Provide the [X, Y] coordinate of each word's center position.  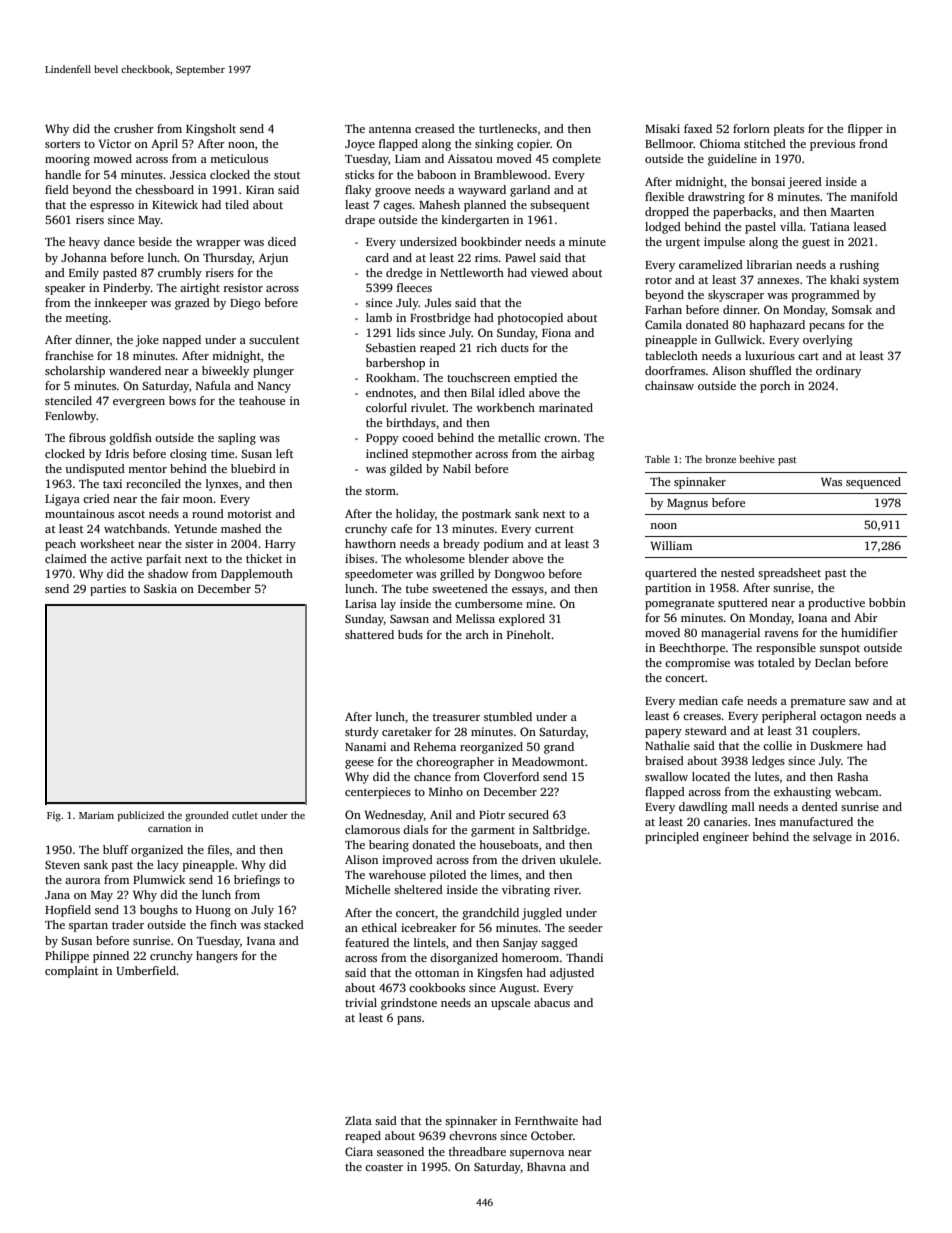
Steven [62, 864]
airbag [578, 455]
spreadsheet [789, 574]
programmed [826, 296]
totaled [776, 662]
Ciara [359, 1151]
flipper [865, 130]
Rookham [391, 377]
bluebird [253, 468]
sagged [559, 944]
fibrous [87, 437]
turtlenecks [508, 128]
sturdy [362, 733]
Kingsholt [211, 130]
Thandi [584, 957]
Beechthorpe [692, 649]
